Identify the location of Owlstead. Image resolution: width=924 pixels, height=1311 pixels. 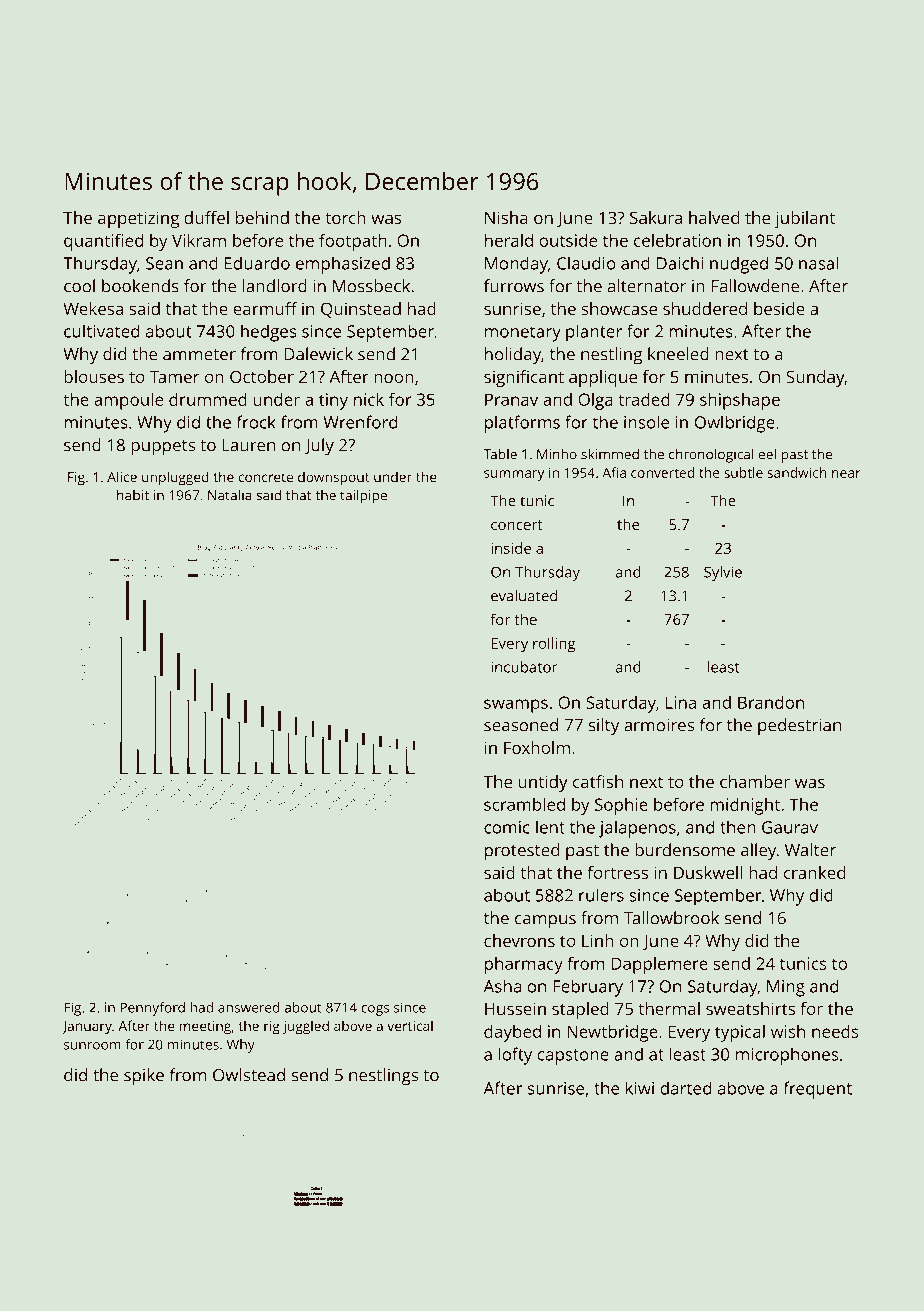
(249, 1075).
